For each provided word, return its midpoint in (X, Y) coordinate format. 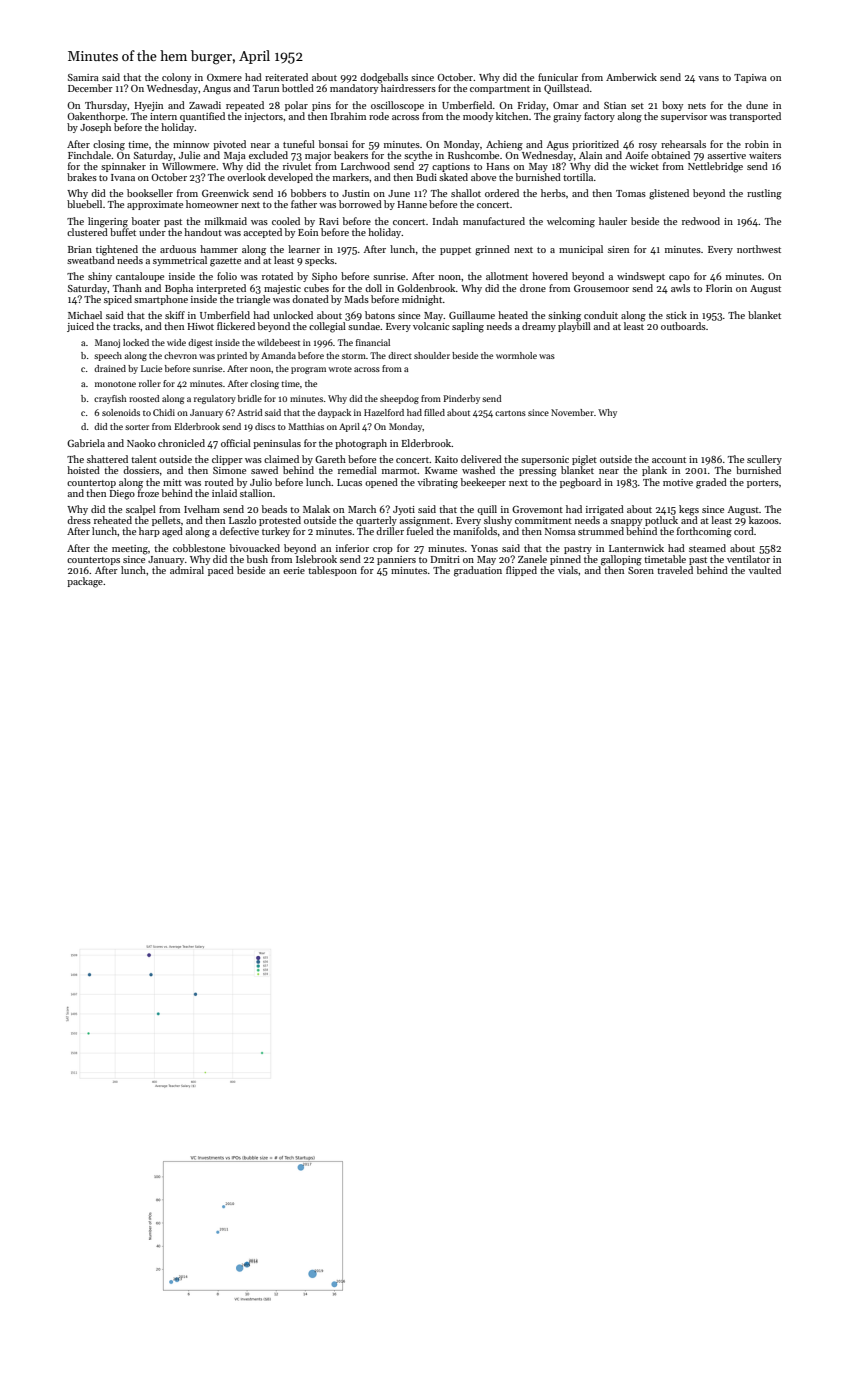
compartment (500, 90)
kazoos (764, 520)
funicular (558, 77)
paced (221, 571)
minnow (191, 144)
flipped (521, 571)
